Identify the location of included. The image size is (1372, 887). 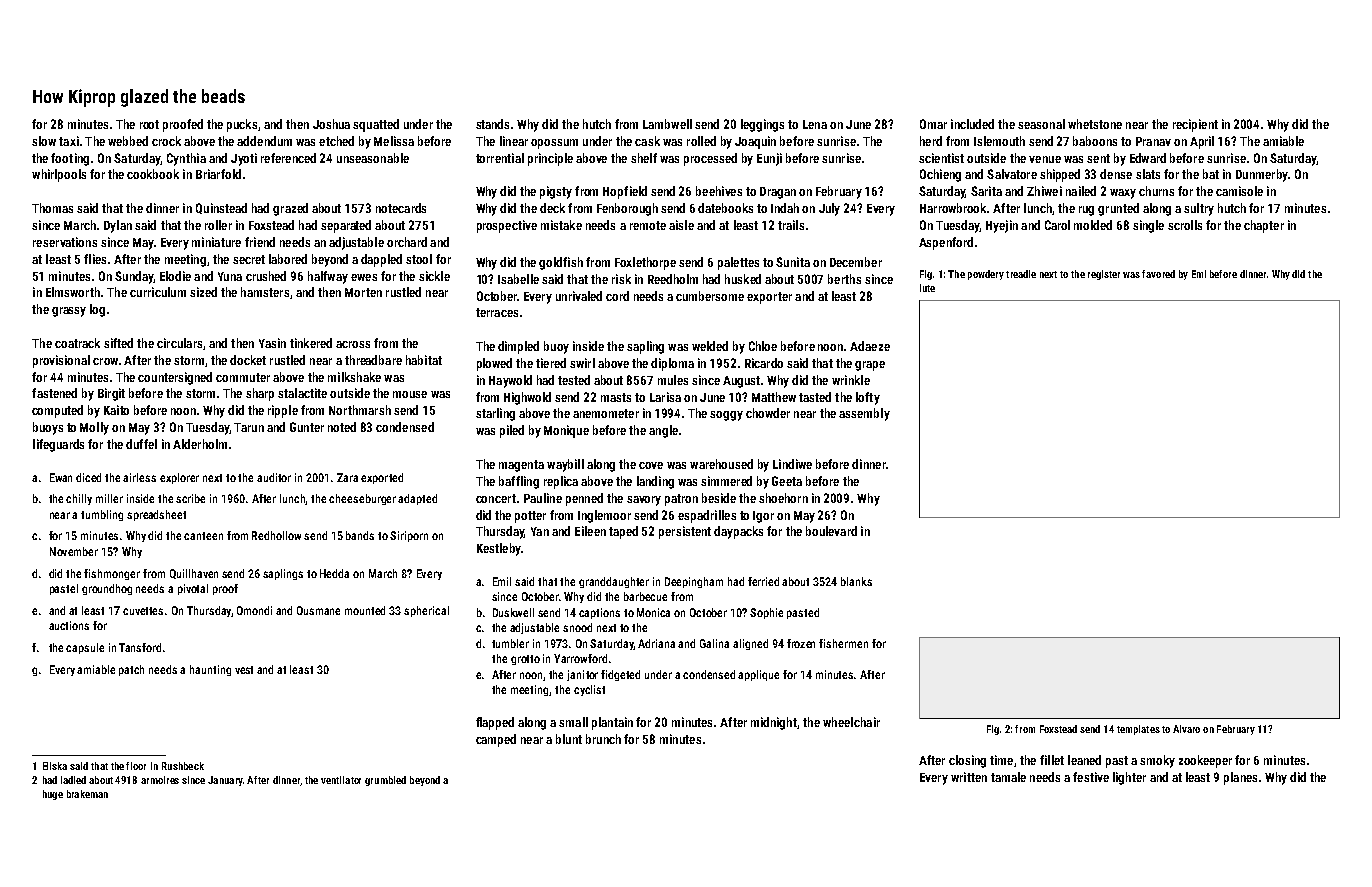
(972, 124).
